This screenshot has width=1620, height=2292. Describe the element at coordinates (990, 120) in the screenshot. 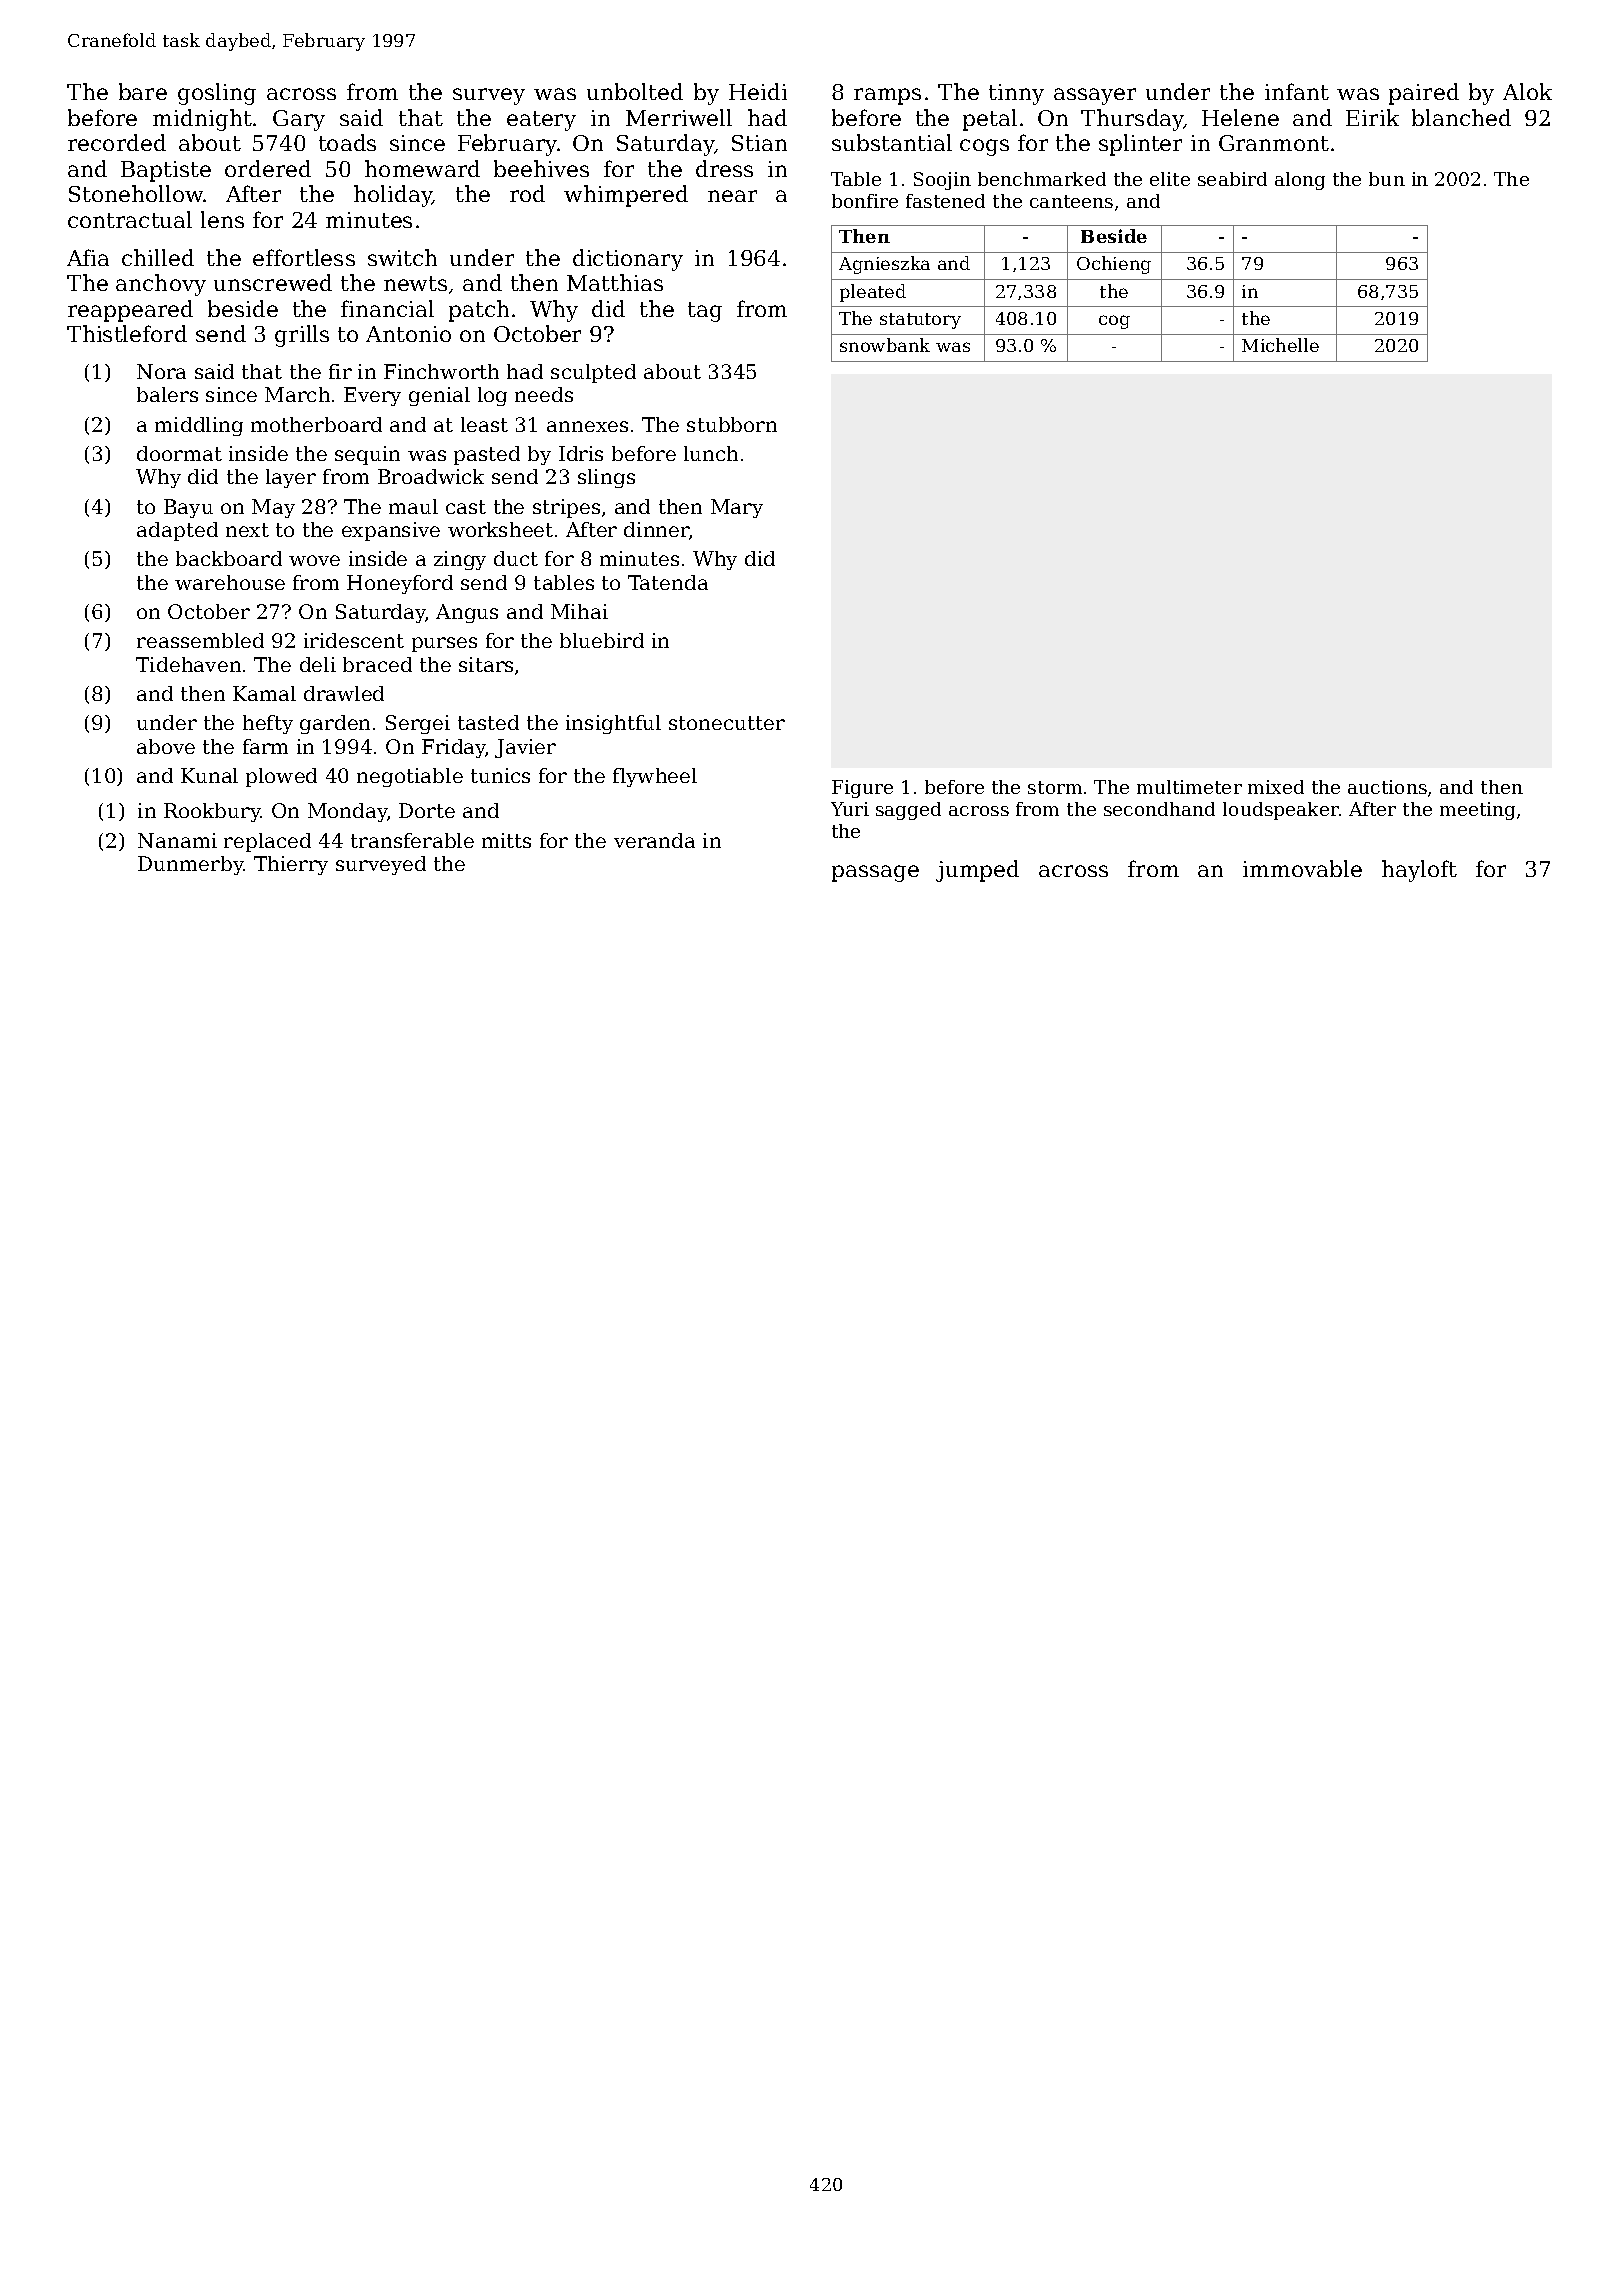

I see `petal` at that location.
